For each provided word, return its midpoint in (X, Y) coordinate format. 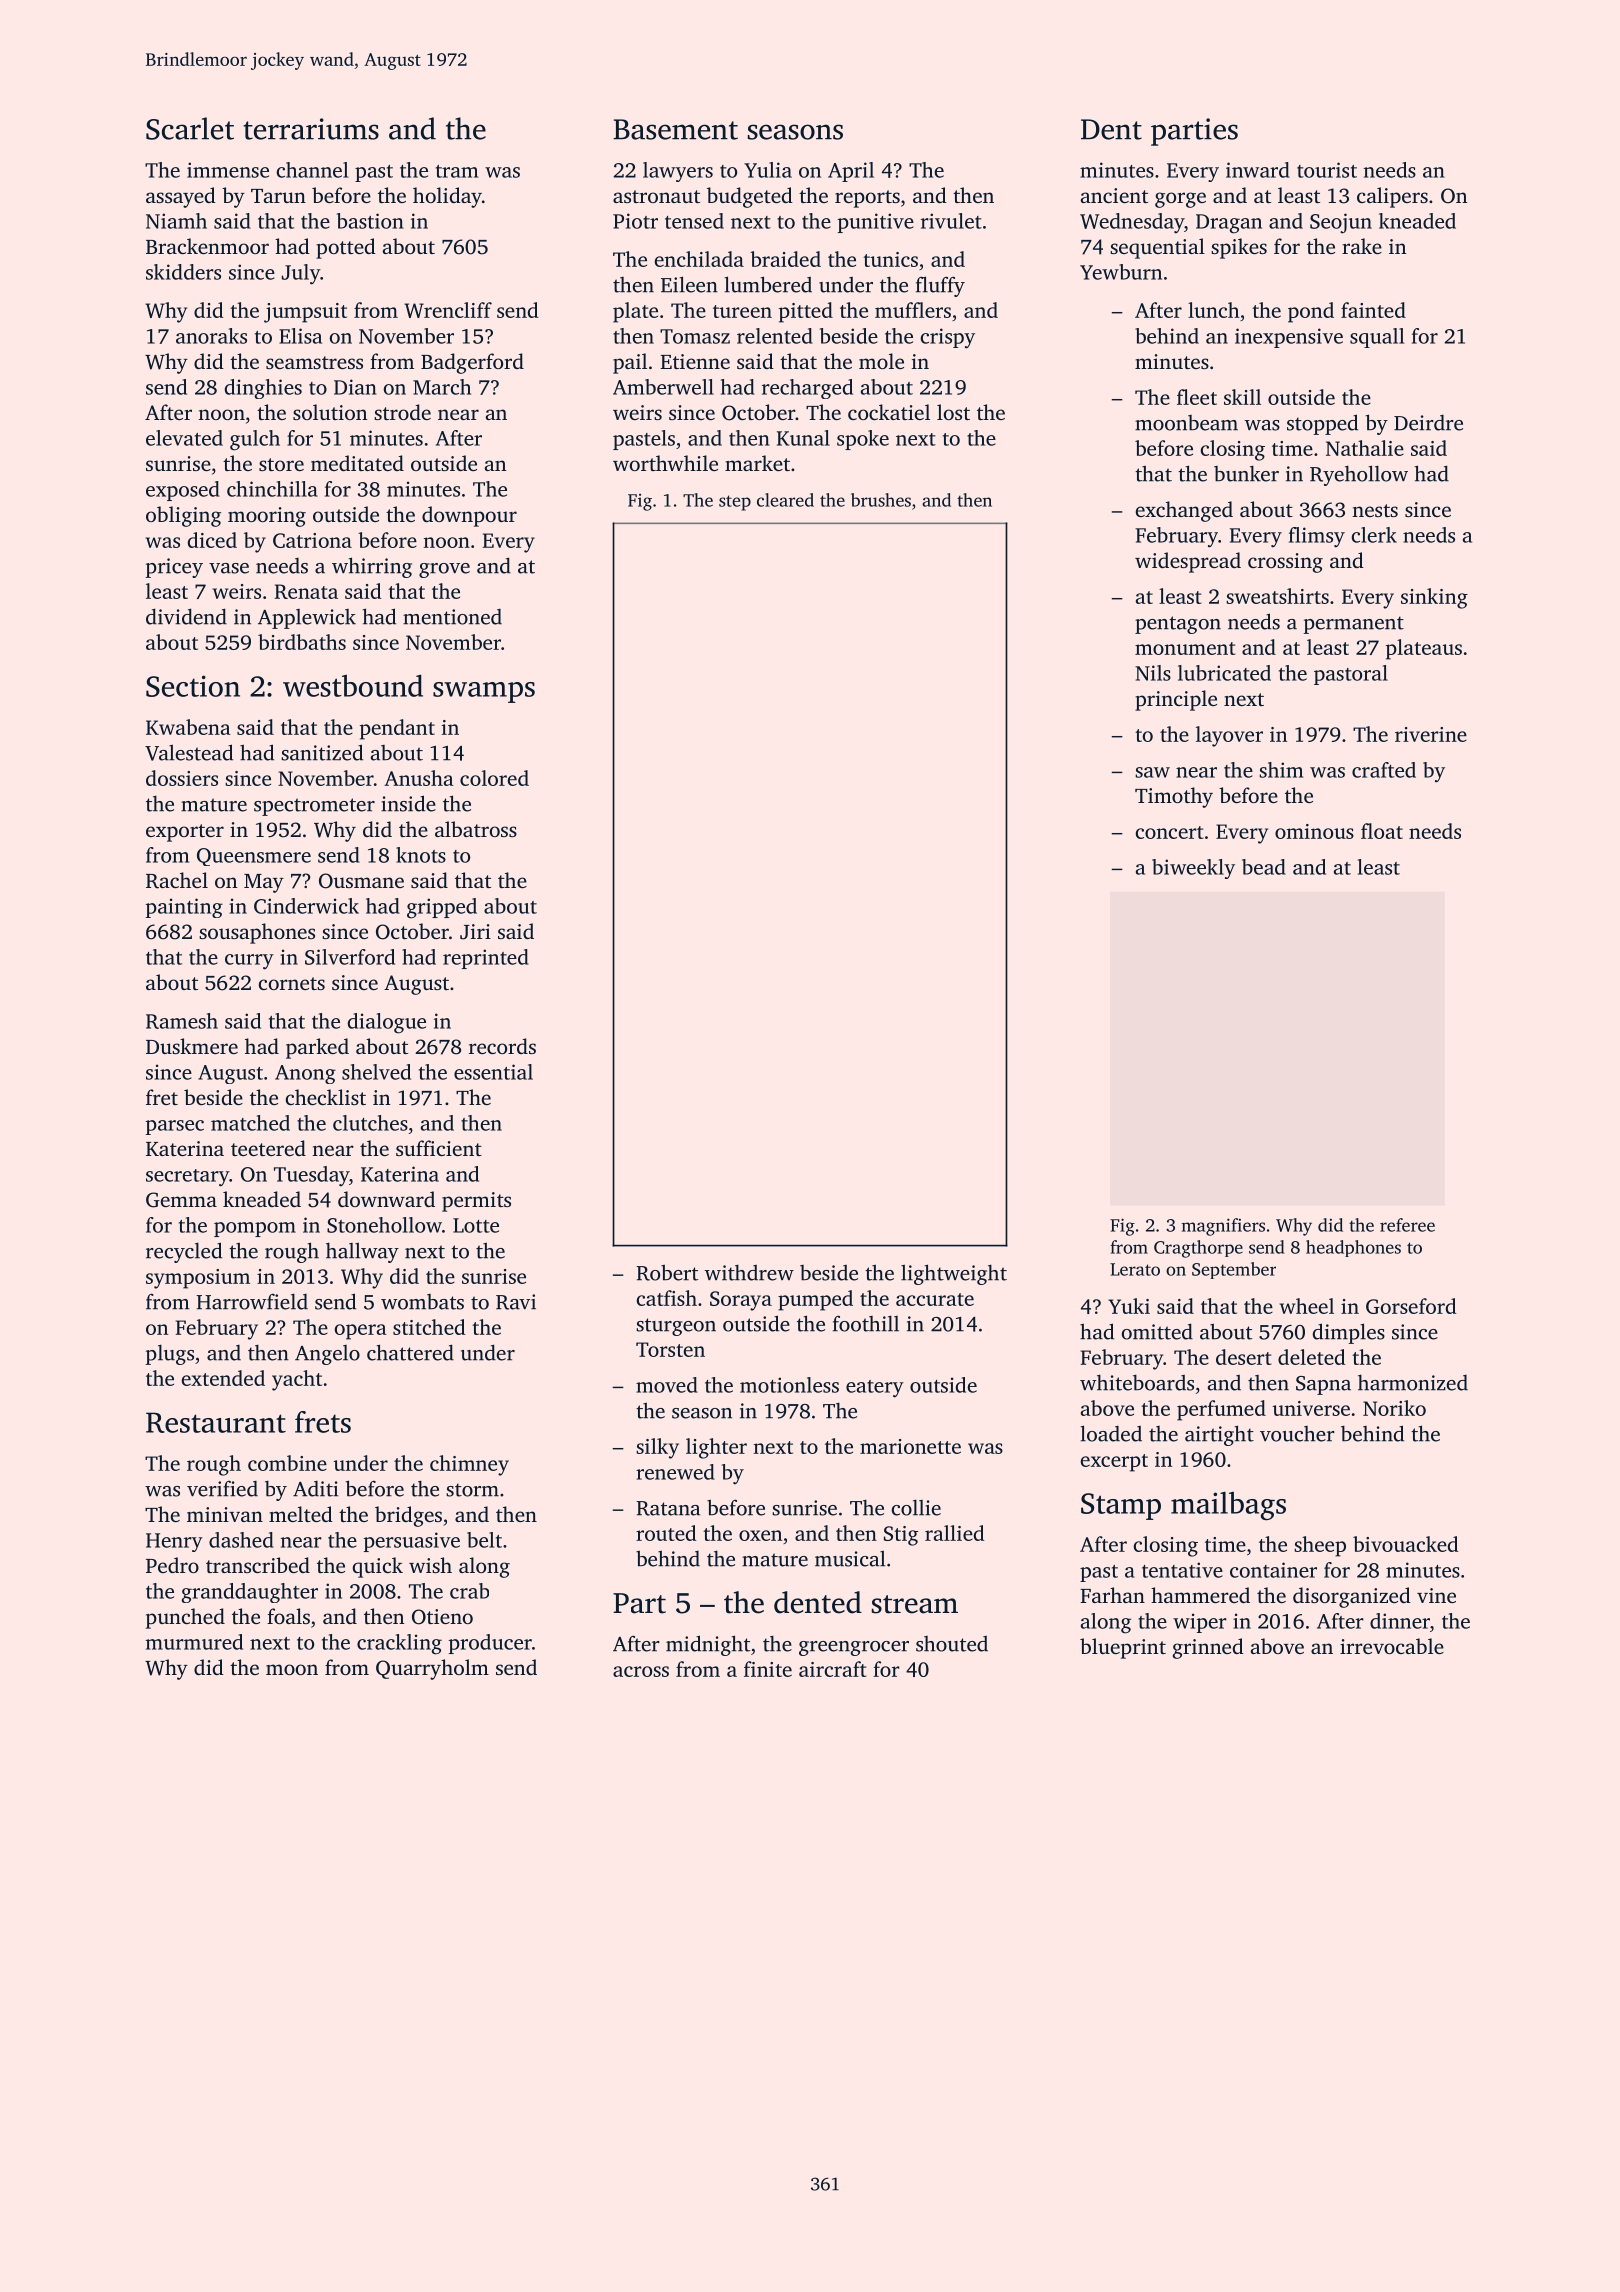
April (851, 172)
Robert (667, 1272)
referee (1407, 1225)
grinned (1208, 1648)
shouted (952, 1644)
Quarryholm (432, 1669)
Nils (1153, 673)
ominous (1314, 831)
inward (1258, 170)
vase (229, 568)
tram (457, 171)
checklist (326, 1097)
